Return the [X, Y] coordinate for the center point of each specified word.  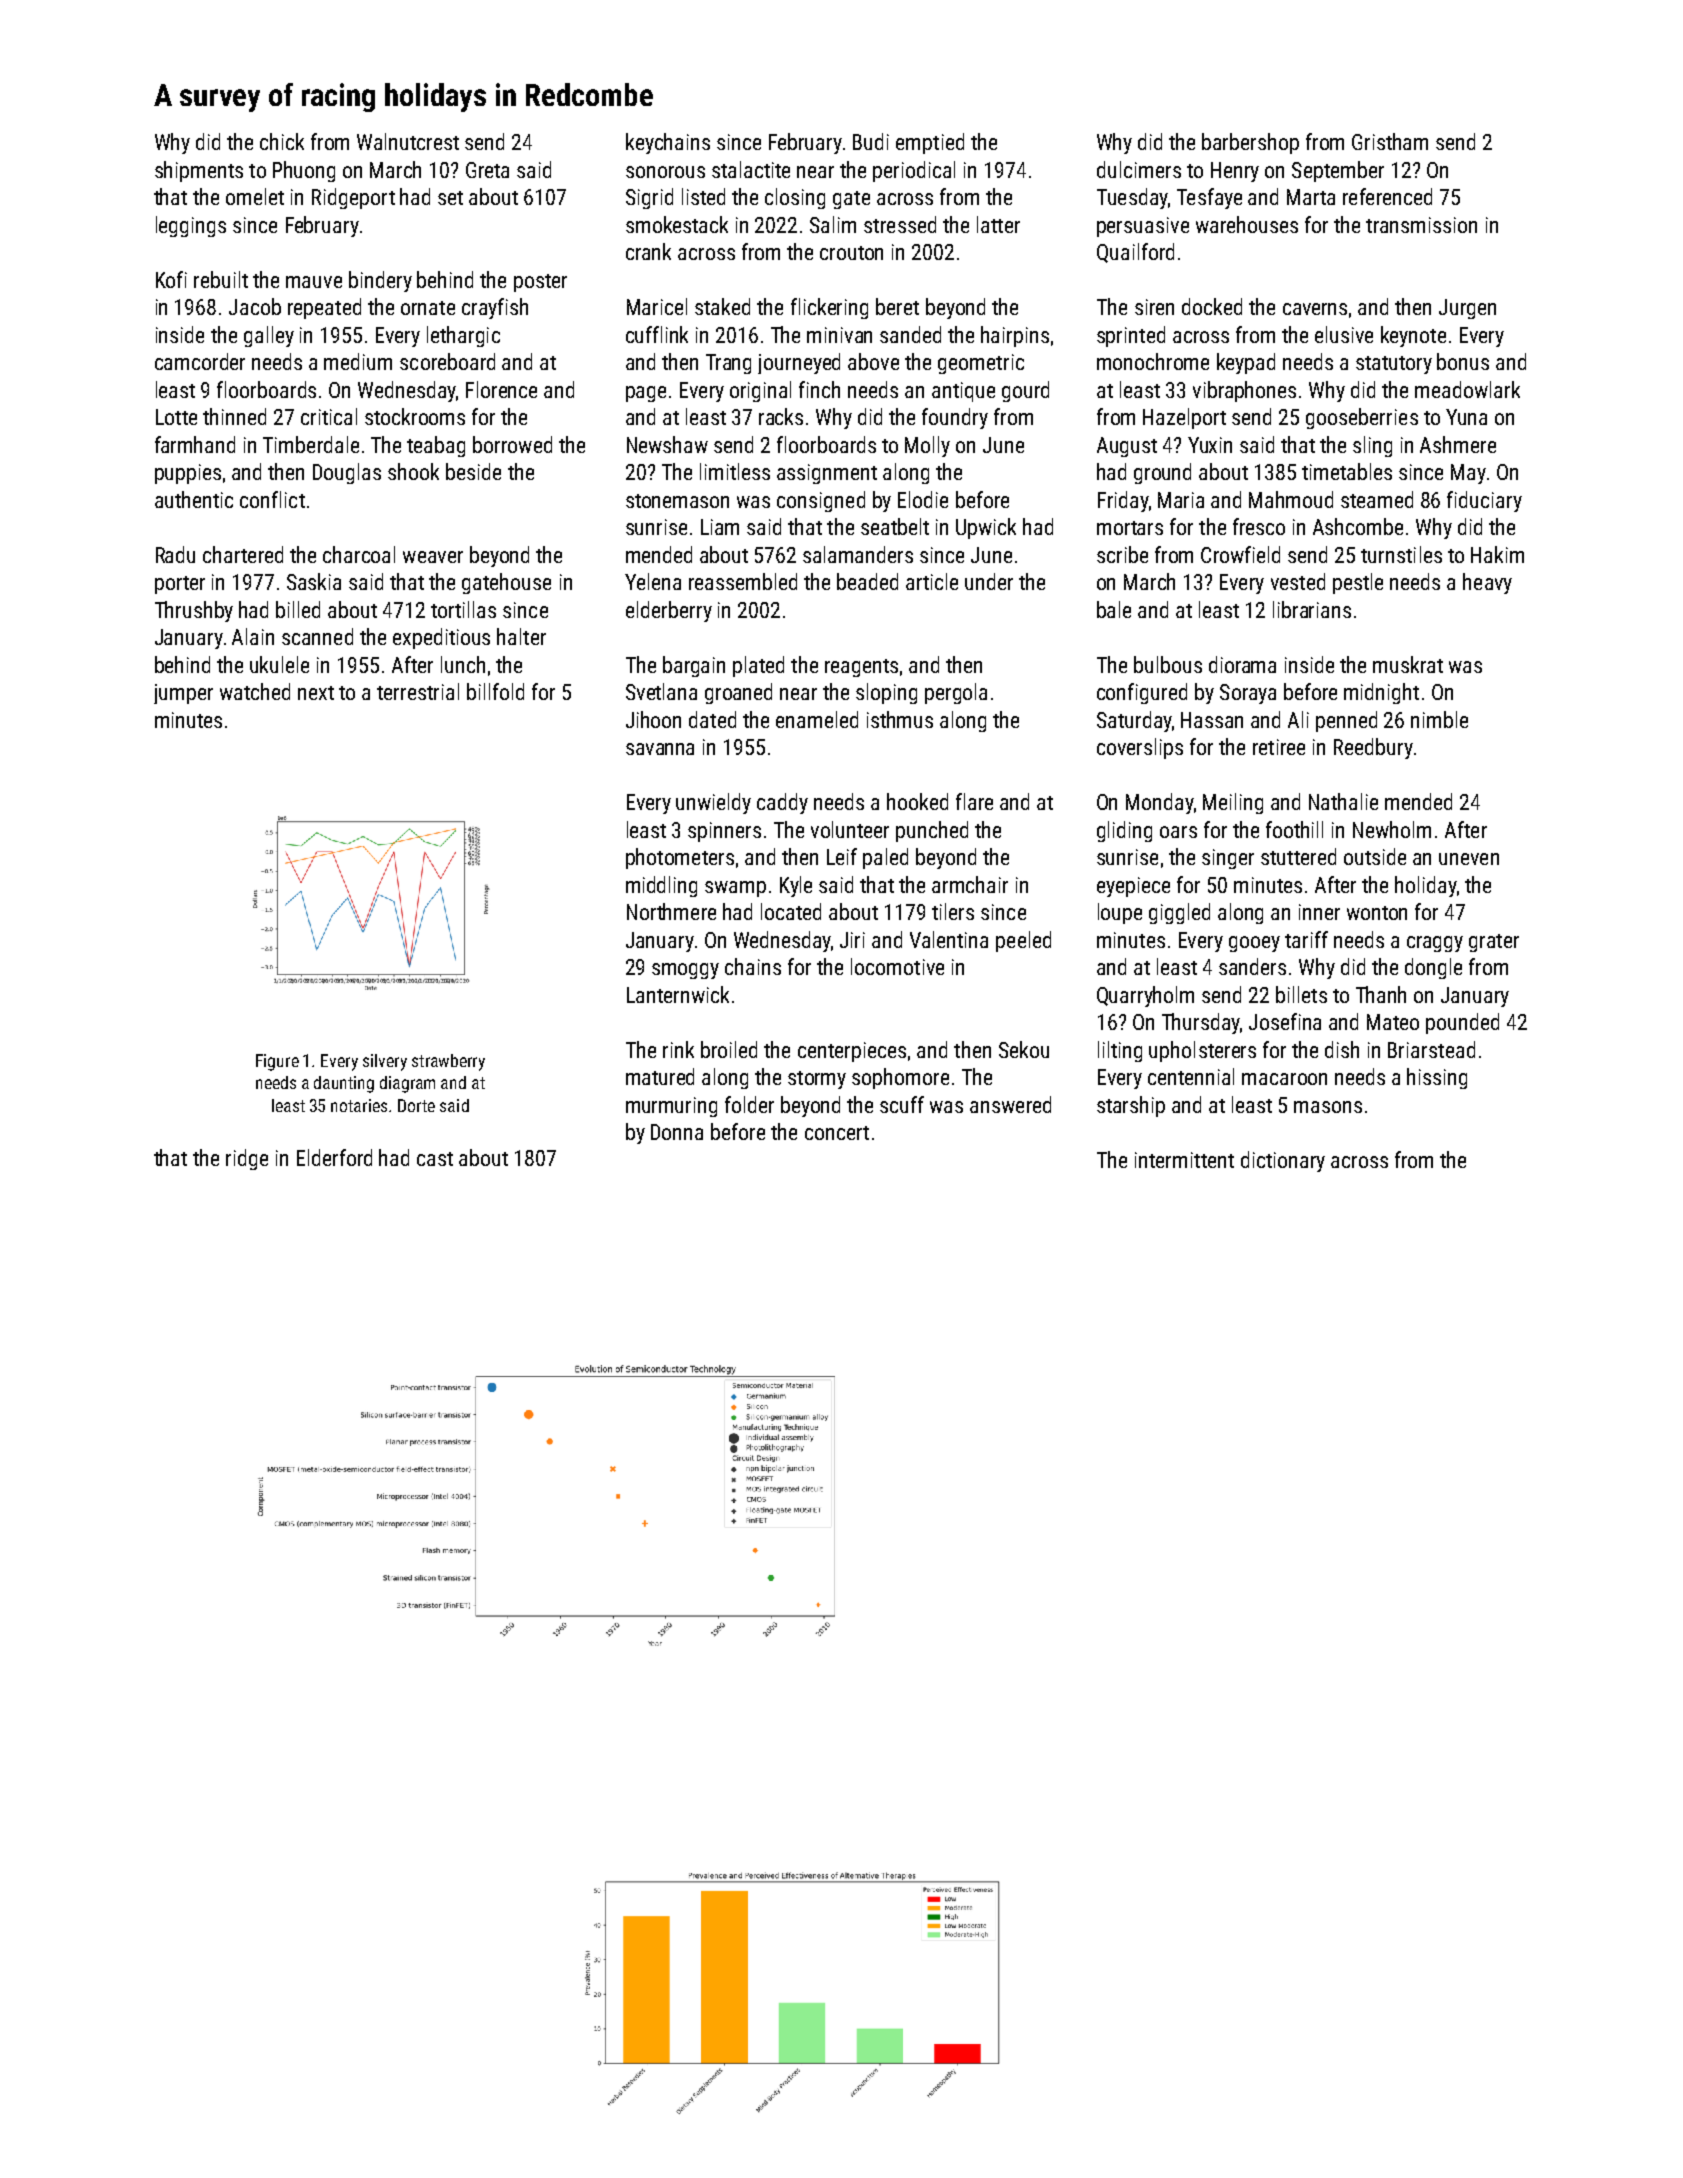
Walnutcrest [408, 141]
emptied [930, 143]
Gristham [1390, 141]
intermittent [1184, 1160]
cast [435, 1159]
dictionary [1283, 1161]
